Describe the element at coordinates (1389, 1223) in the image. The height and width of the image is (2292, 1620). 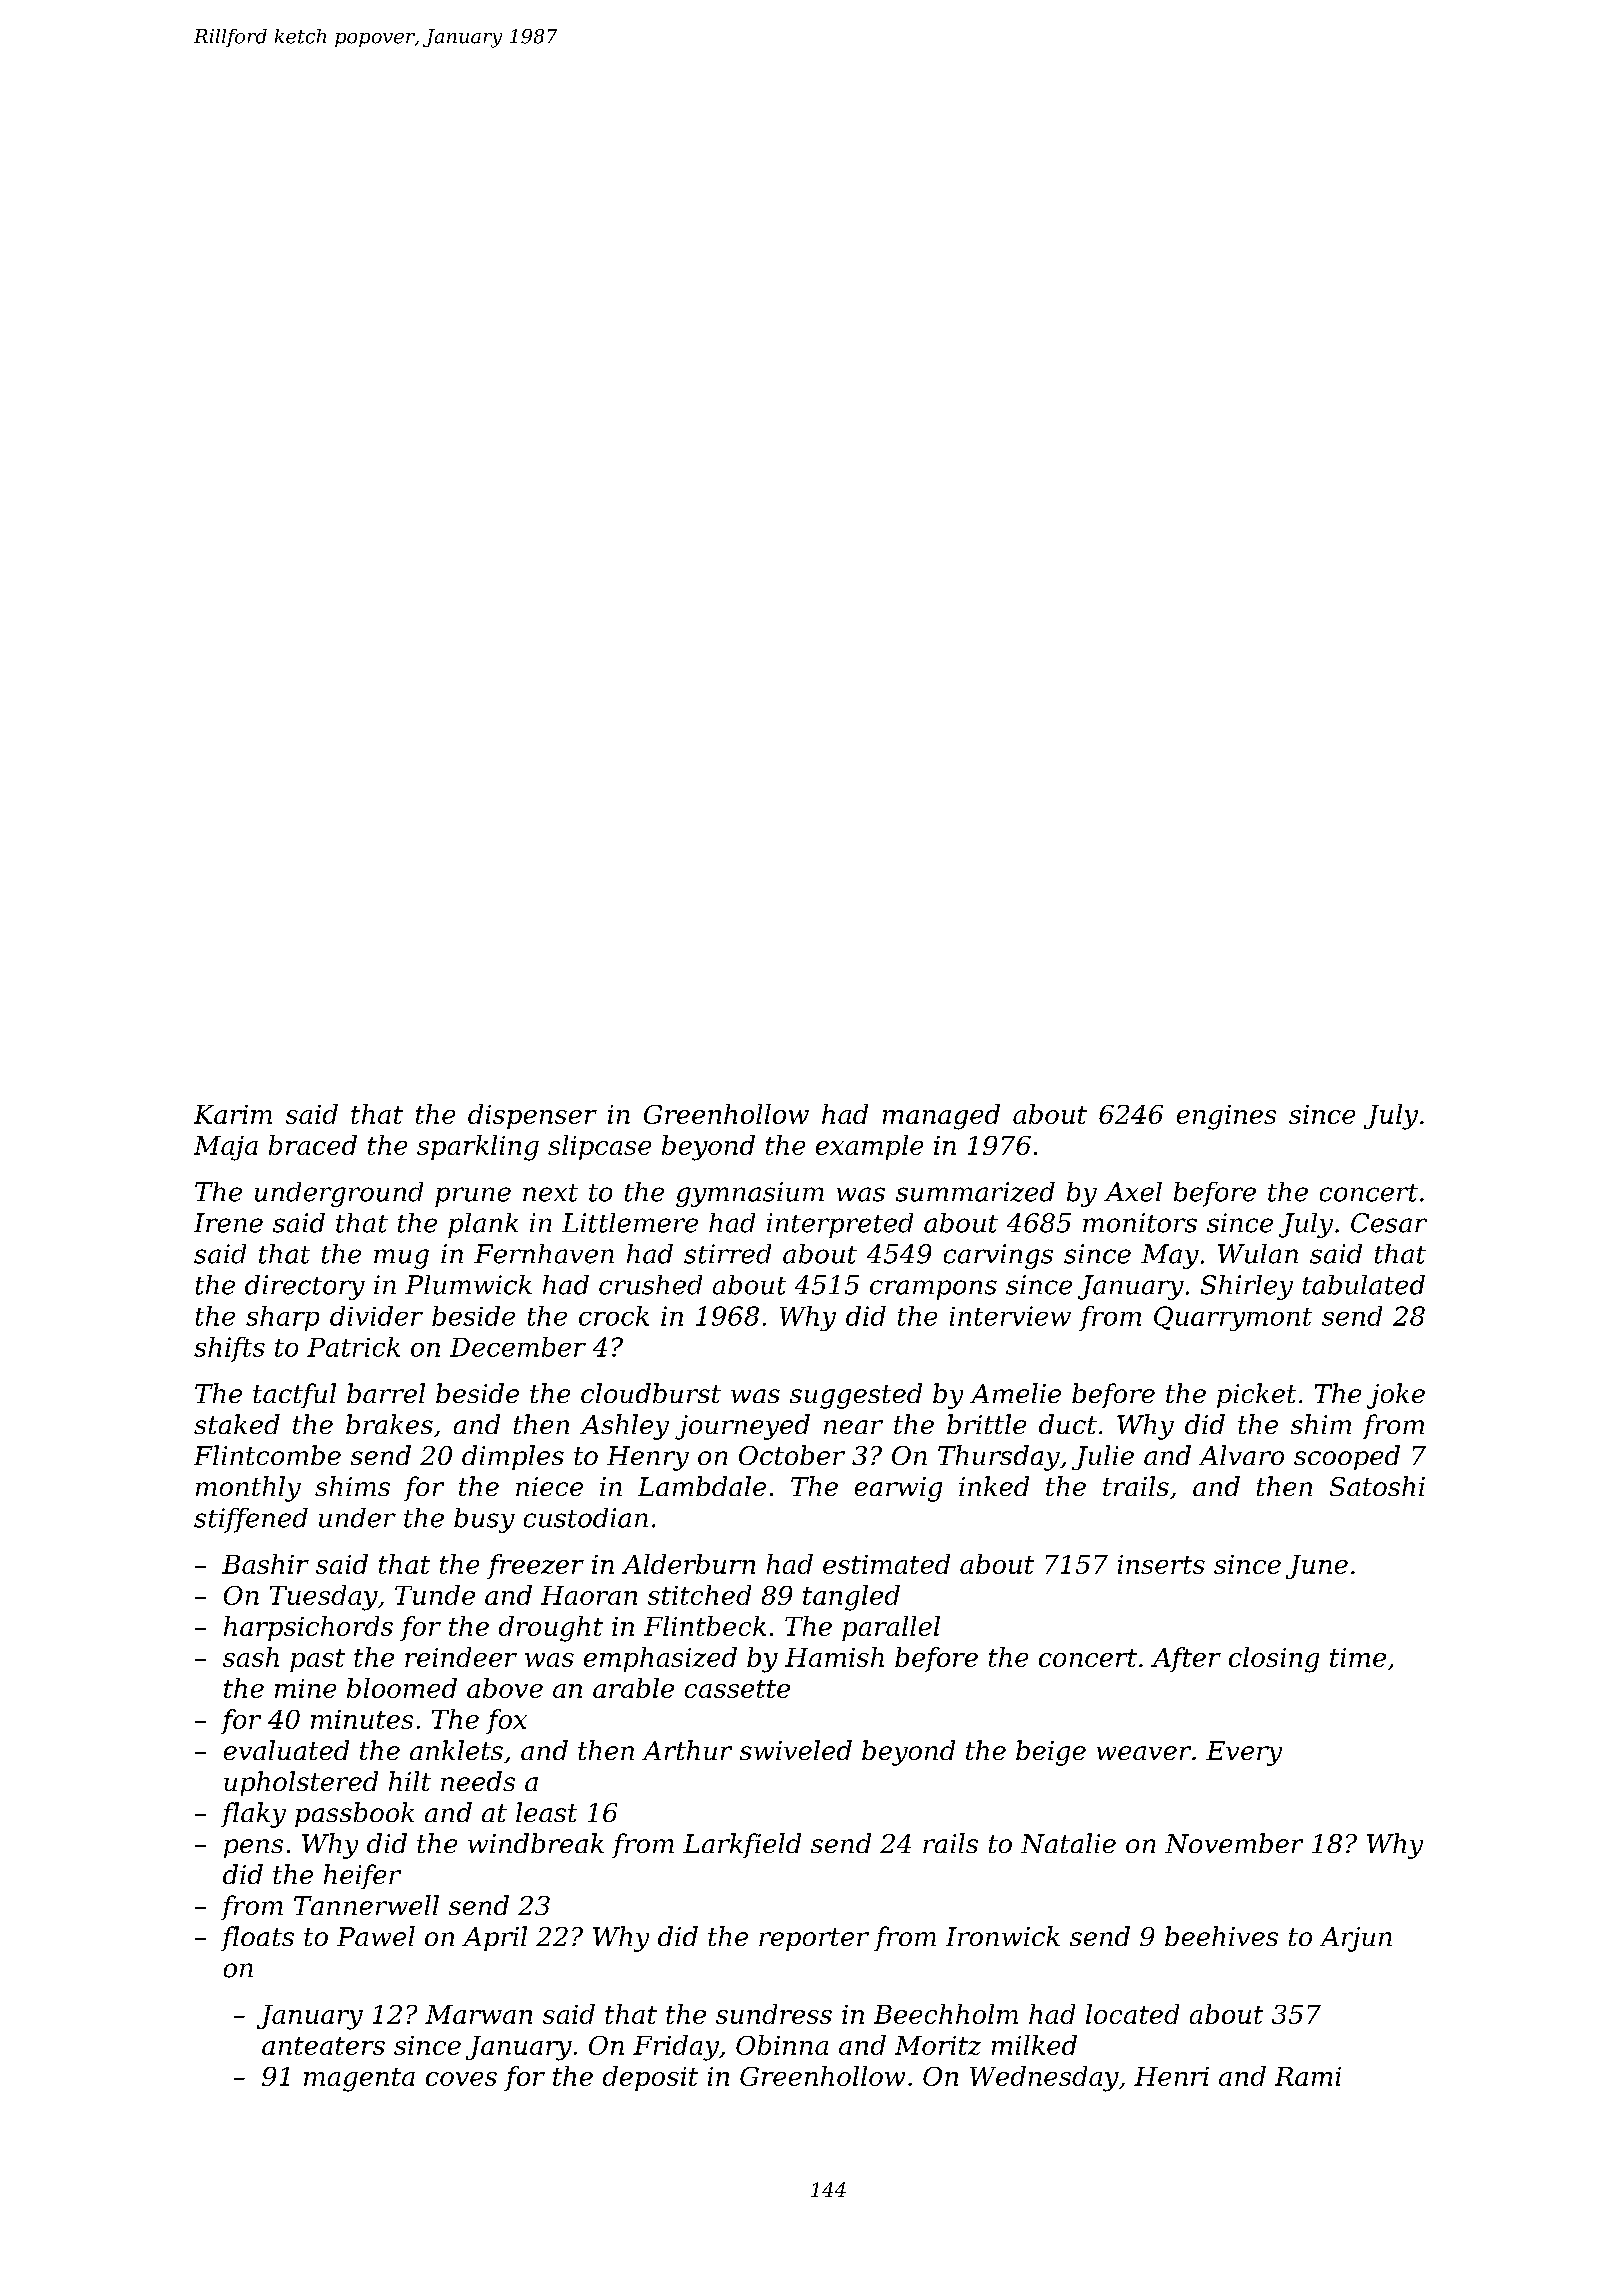
I see `Cesar` at that location.
